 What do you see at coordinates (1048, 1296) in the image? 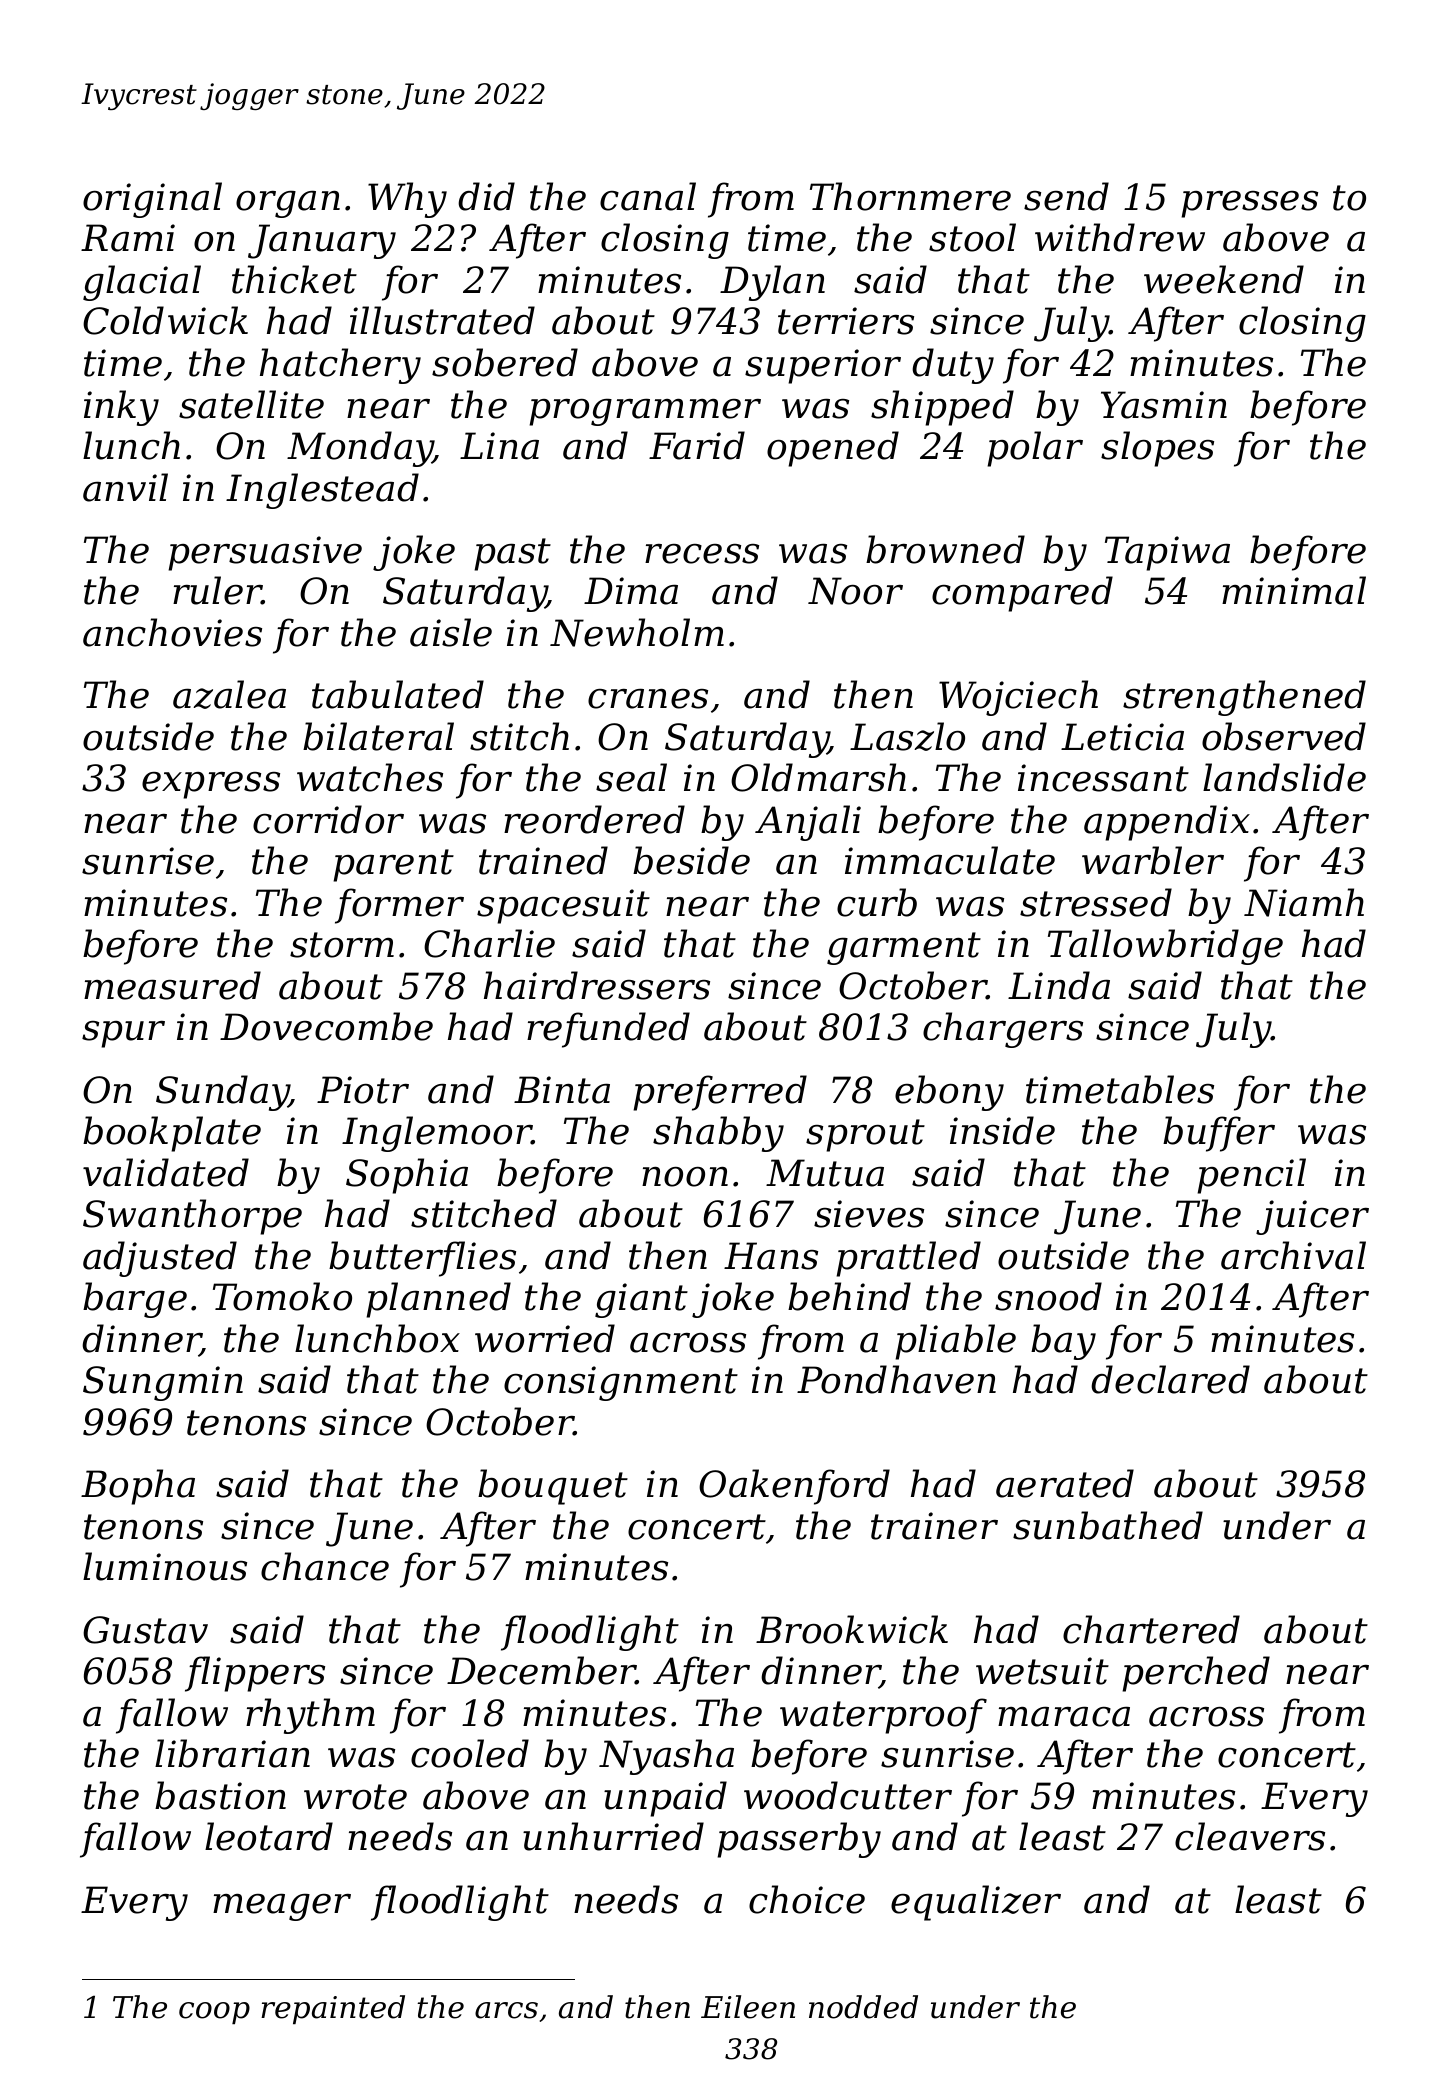
I see `snood` at bounding box center [1048, 1296].
